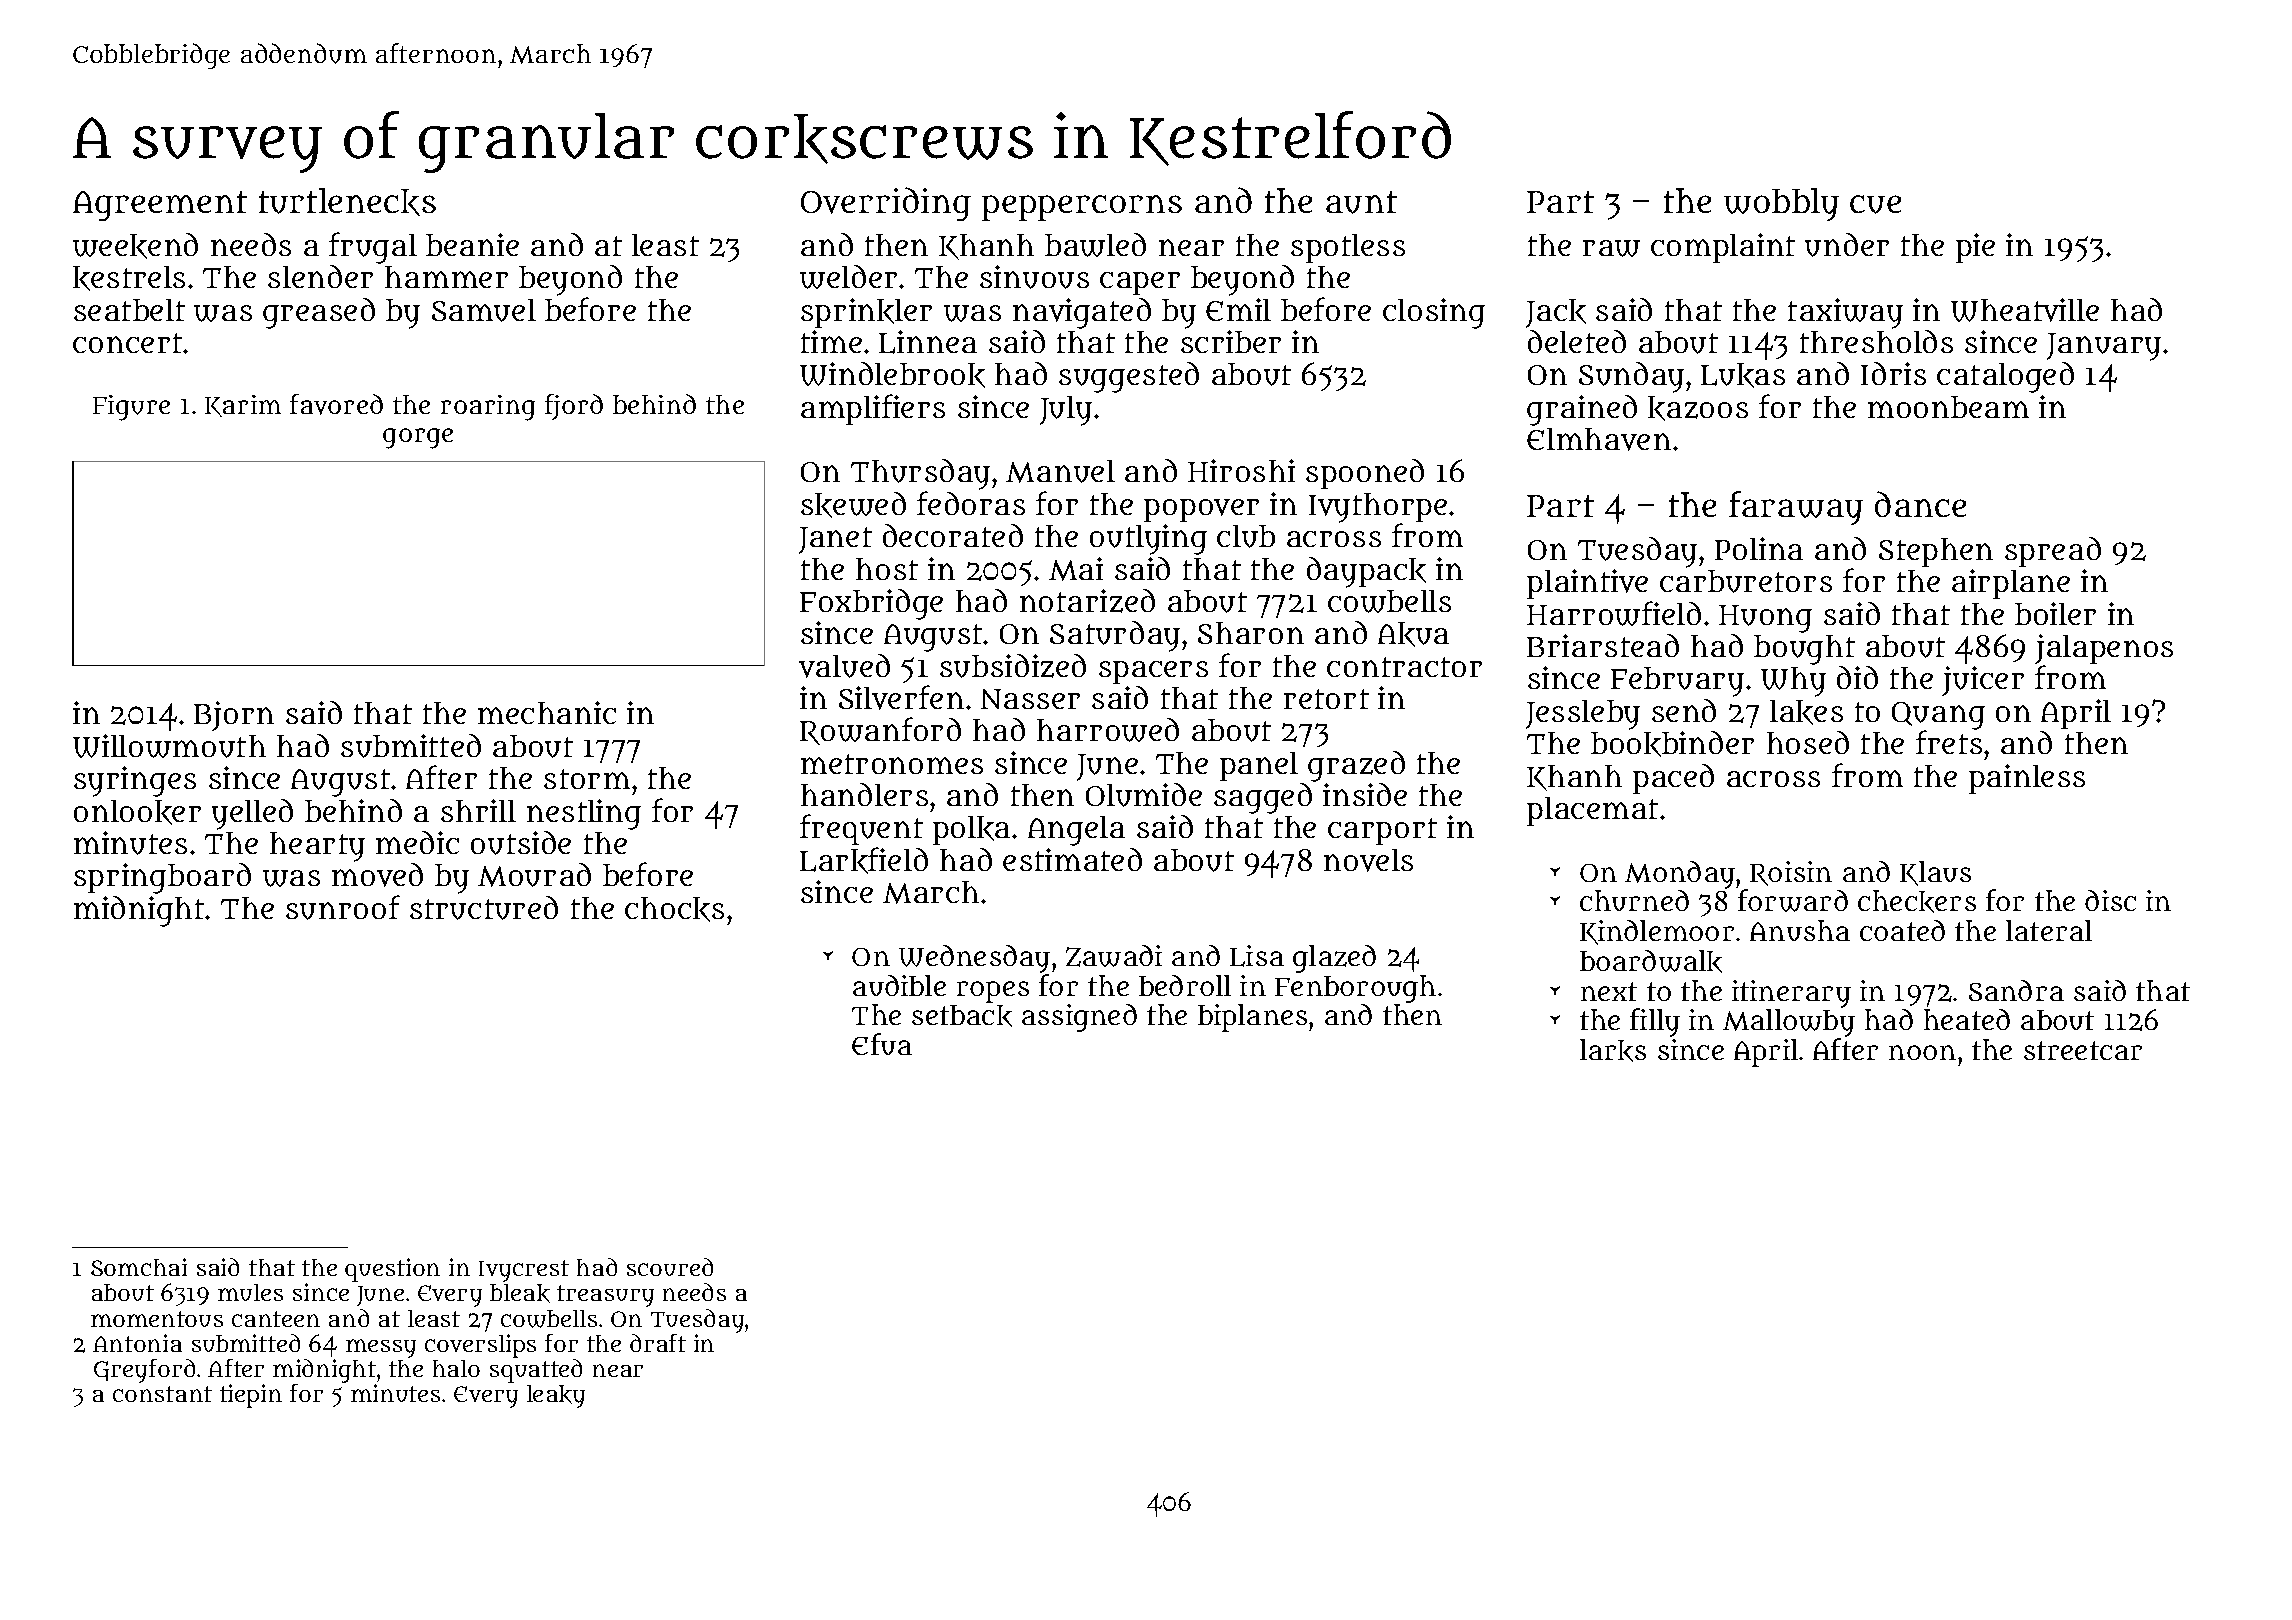 This screenshot has width=2292, height=1620. I want to click on Mourad, so click(534, 875).
